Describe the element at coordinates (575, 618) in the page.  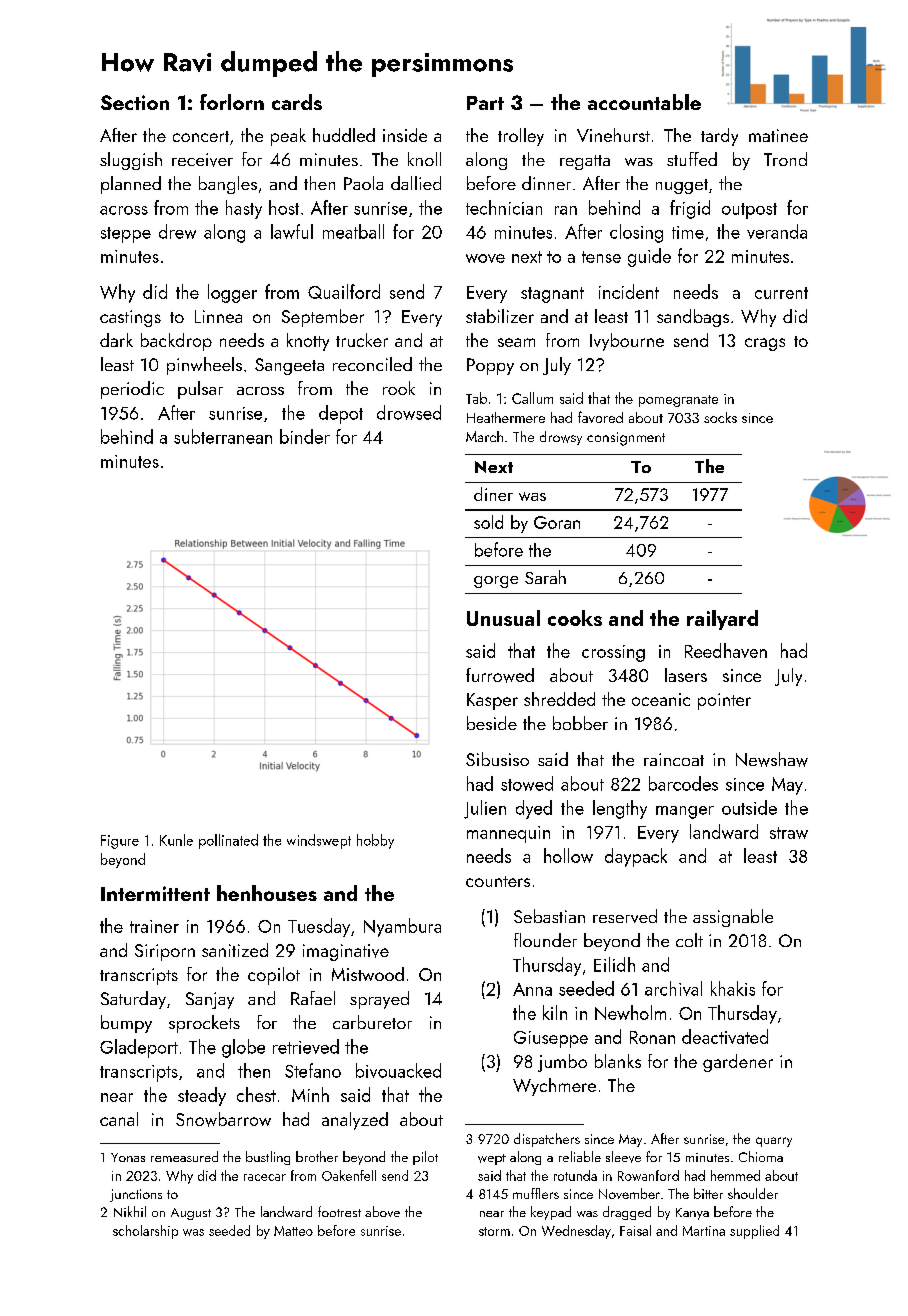
I see `cooks` at that location.
